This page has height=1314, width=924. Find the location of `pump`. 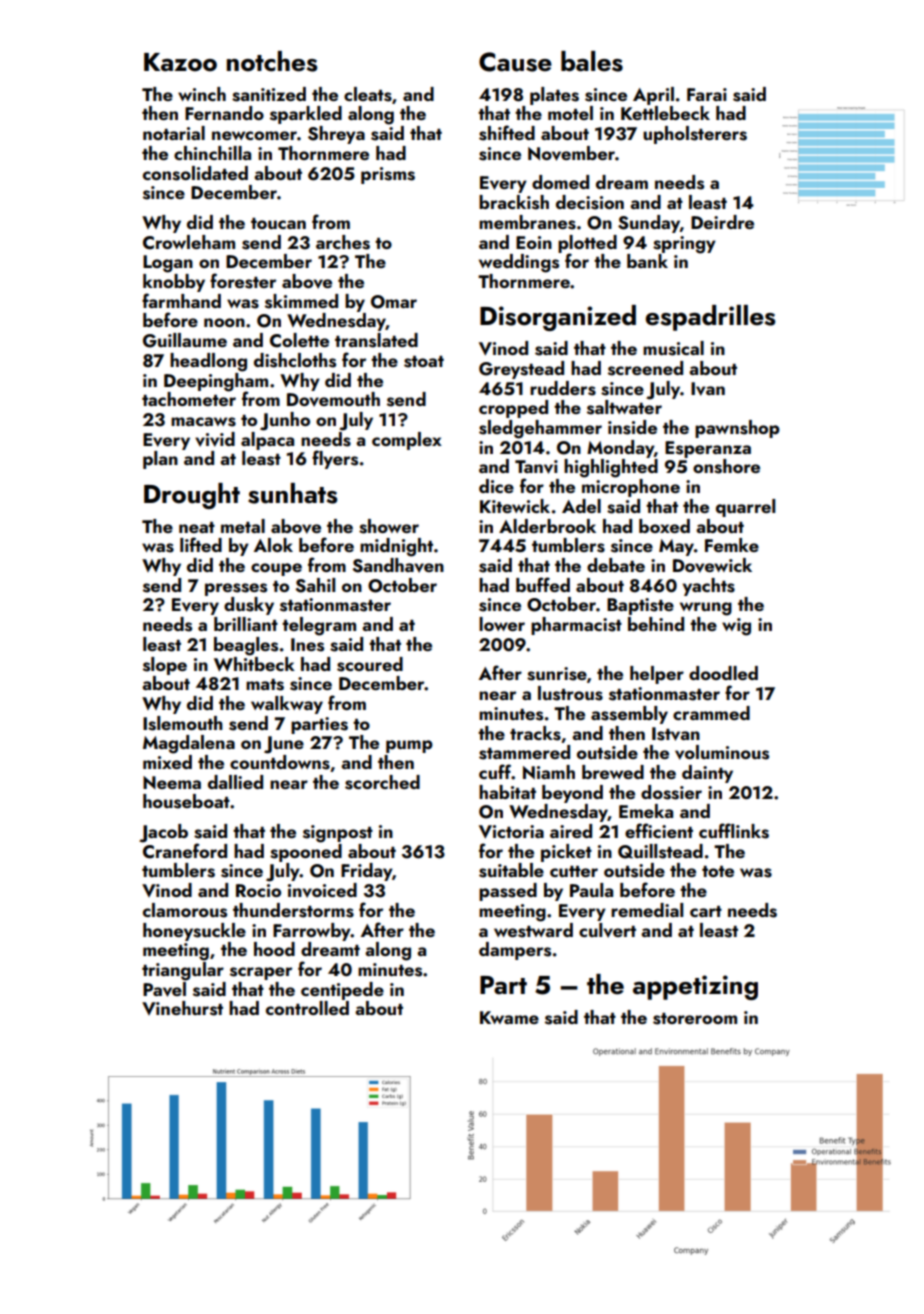

pump is located at coordinates (409, 746).
